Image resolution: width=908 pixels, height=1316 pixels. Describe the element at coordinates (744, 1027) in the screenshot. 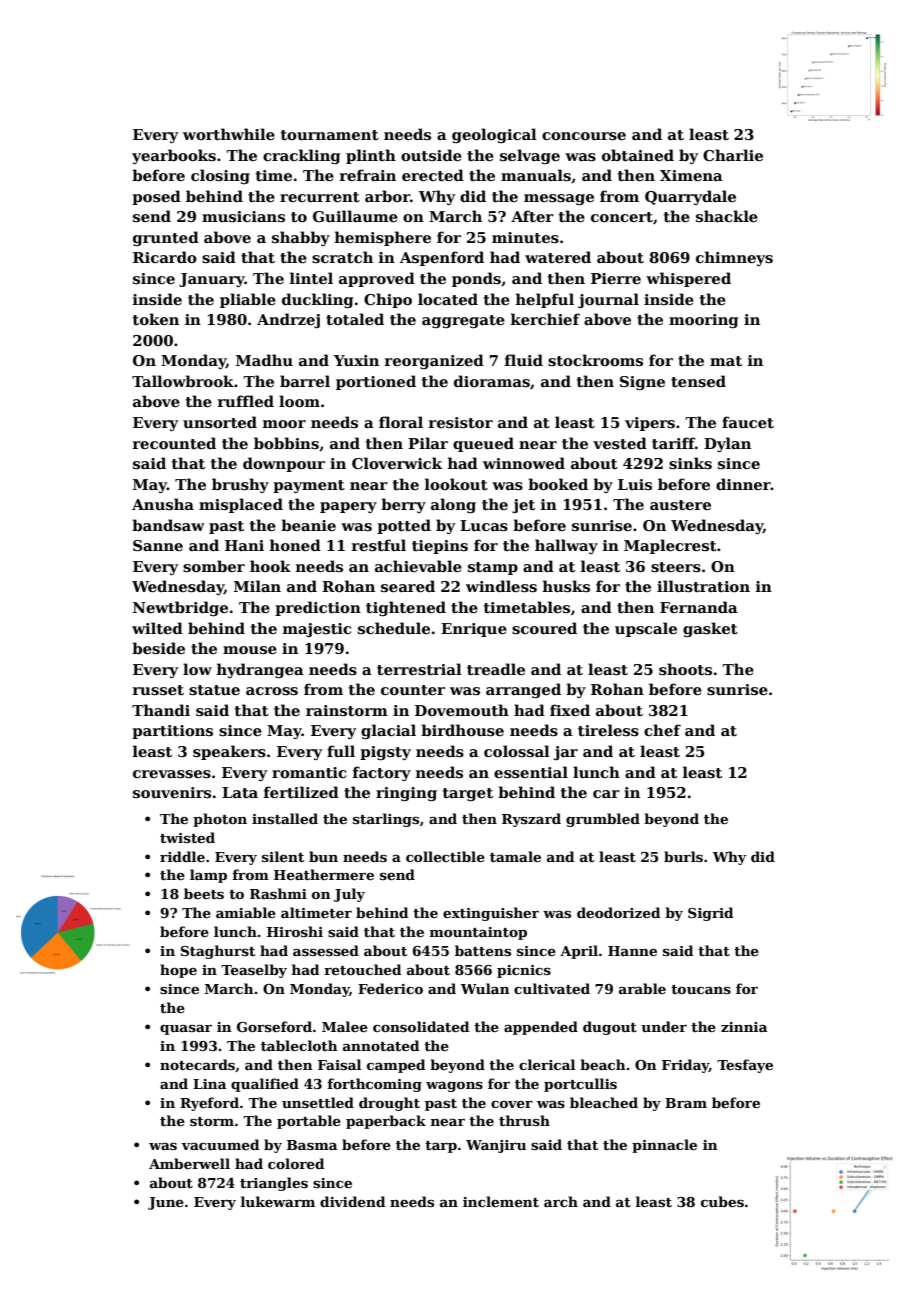

I see `zinnia` at that location.
